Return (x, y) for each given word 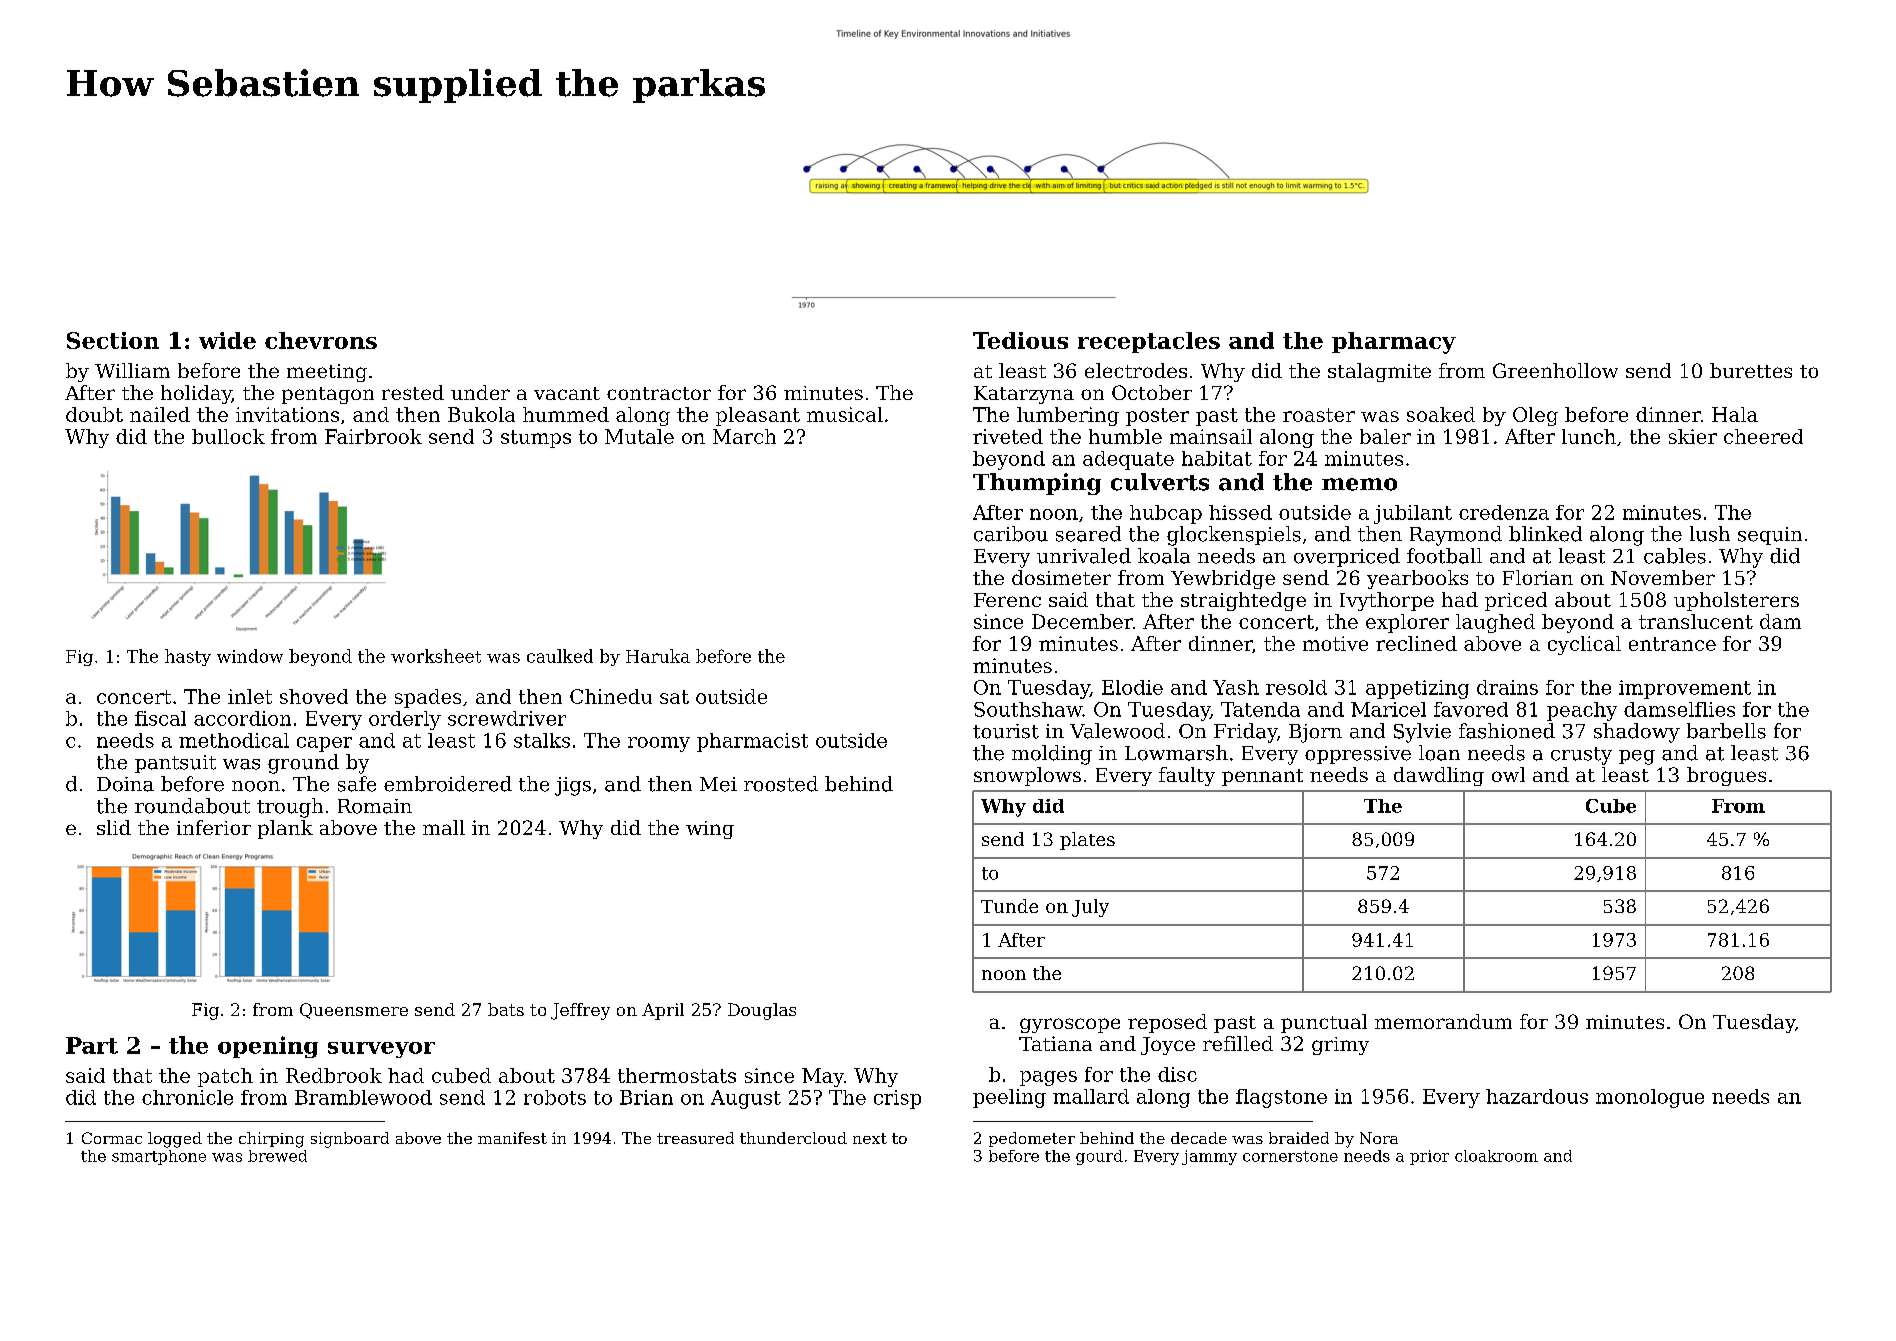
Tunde (1009, 906)
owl (1508, 774)
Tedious (1020, 340)
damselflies (1679, 709)
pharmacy (1394, 343)
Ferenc (1007, 600)
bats (506, 1009)
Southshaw (1028, 709)
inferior (214, 827)
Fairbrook (373, 436)
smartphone (159, 1157)
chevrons (321, 340)
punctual (1324, 1023)
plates (1087, 841)
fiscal (160, 718)
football (1444, 556)
